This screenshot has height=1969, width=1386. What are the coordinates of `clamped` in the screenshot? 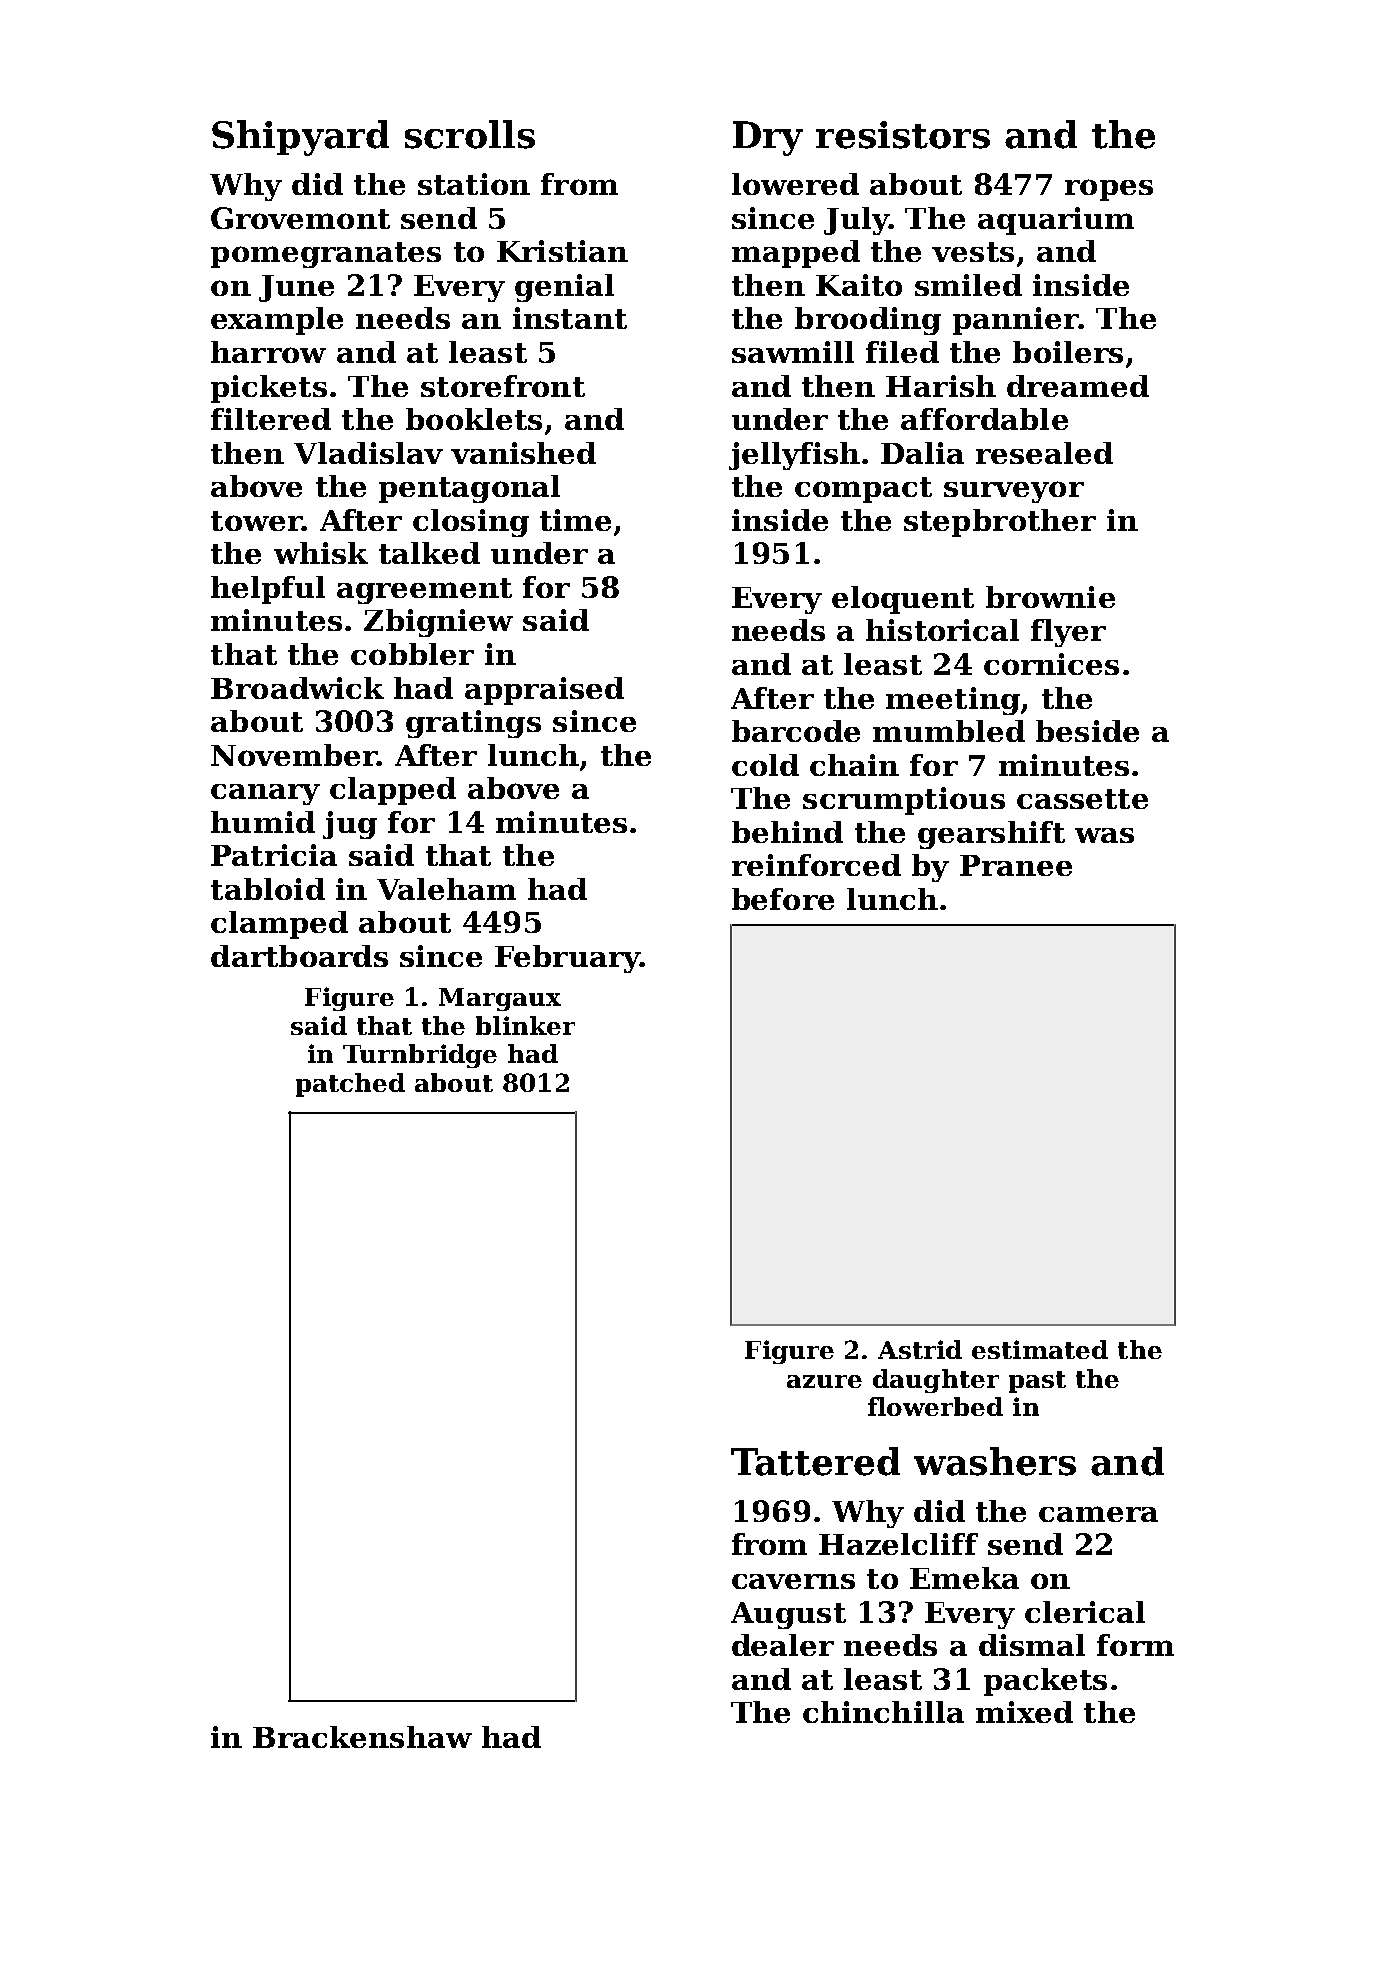 It's located at (279, 925).
